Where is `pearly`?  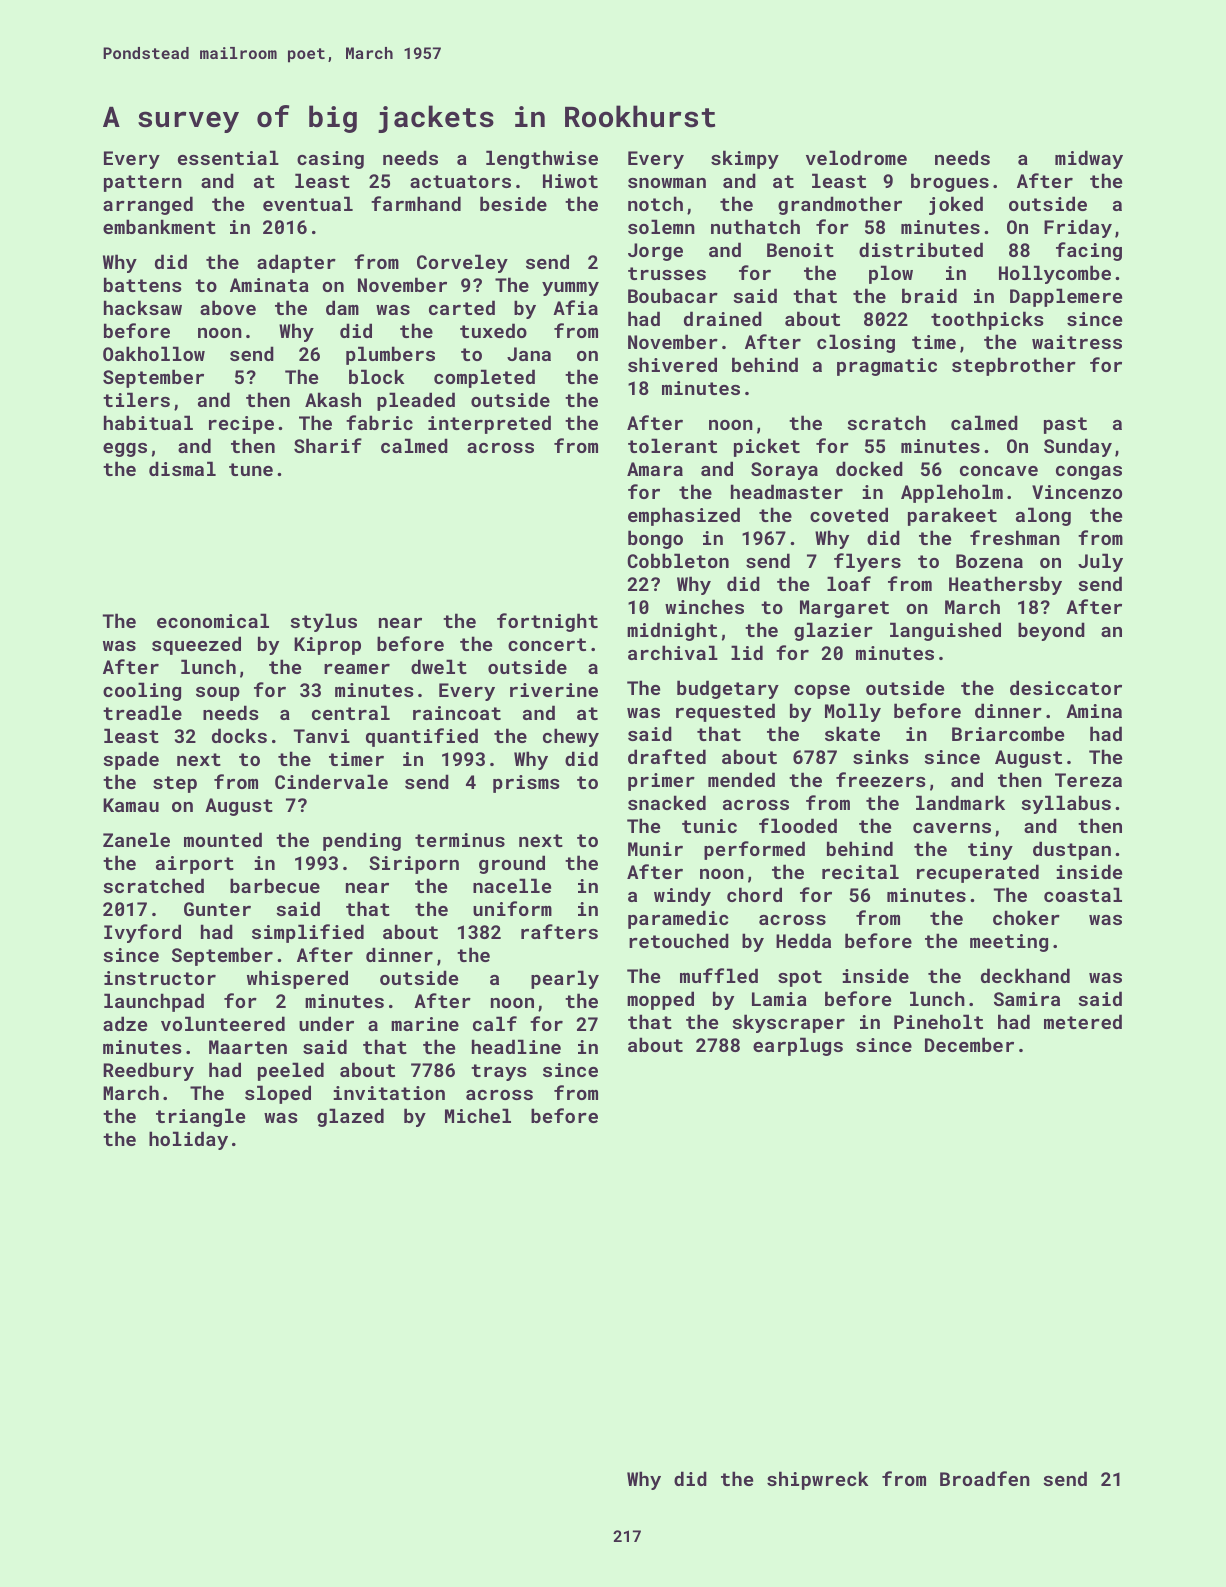 pearly is located at coordinates (565, 979).
